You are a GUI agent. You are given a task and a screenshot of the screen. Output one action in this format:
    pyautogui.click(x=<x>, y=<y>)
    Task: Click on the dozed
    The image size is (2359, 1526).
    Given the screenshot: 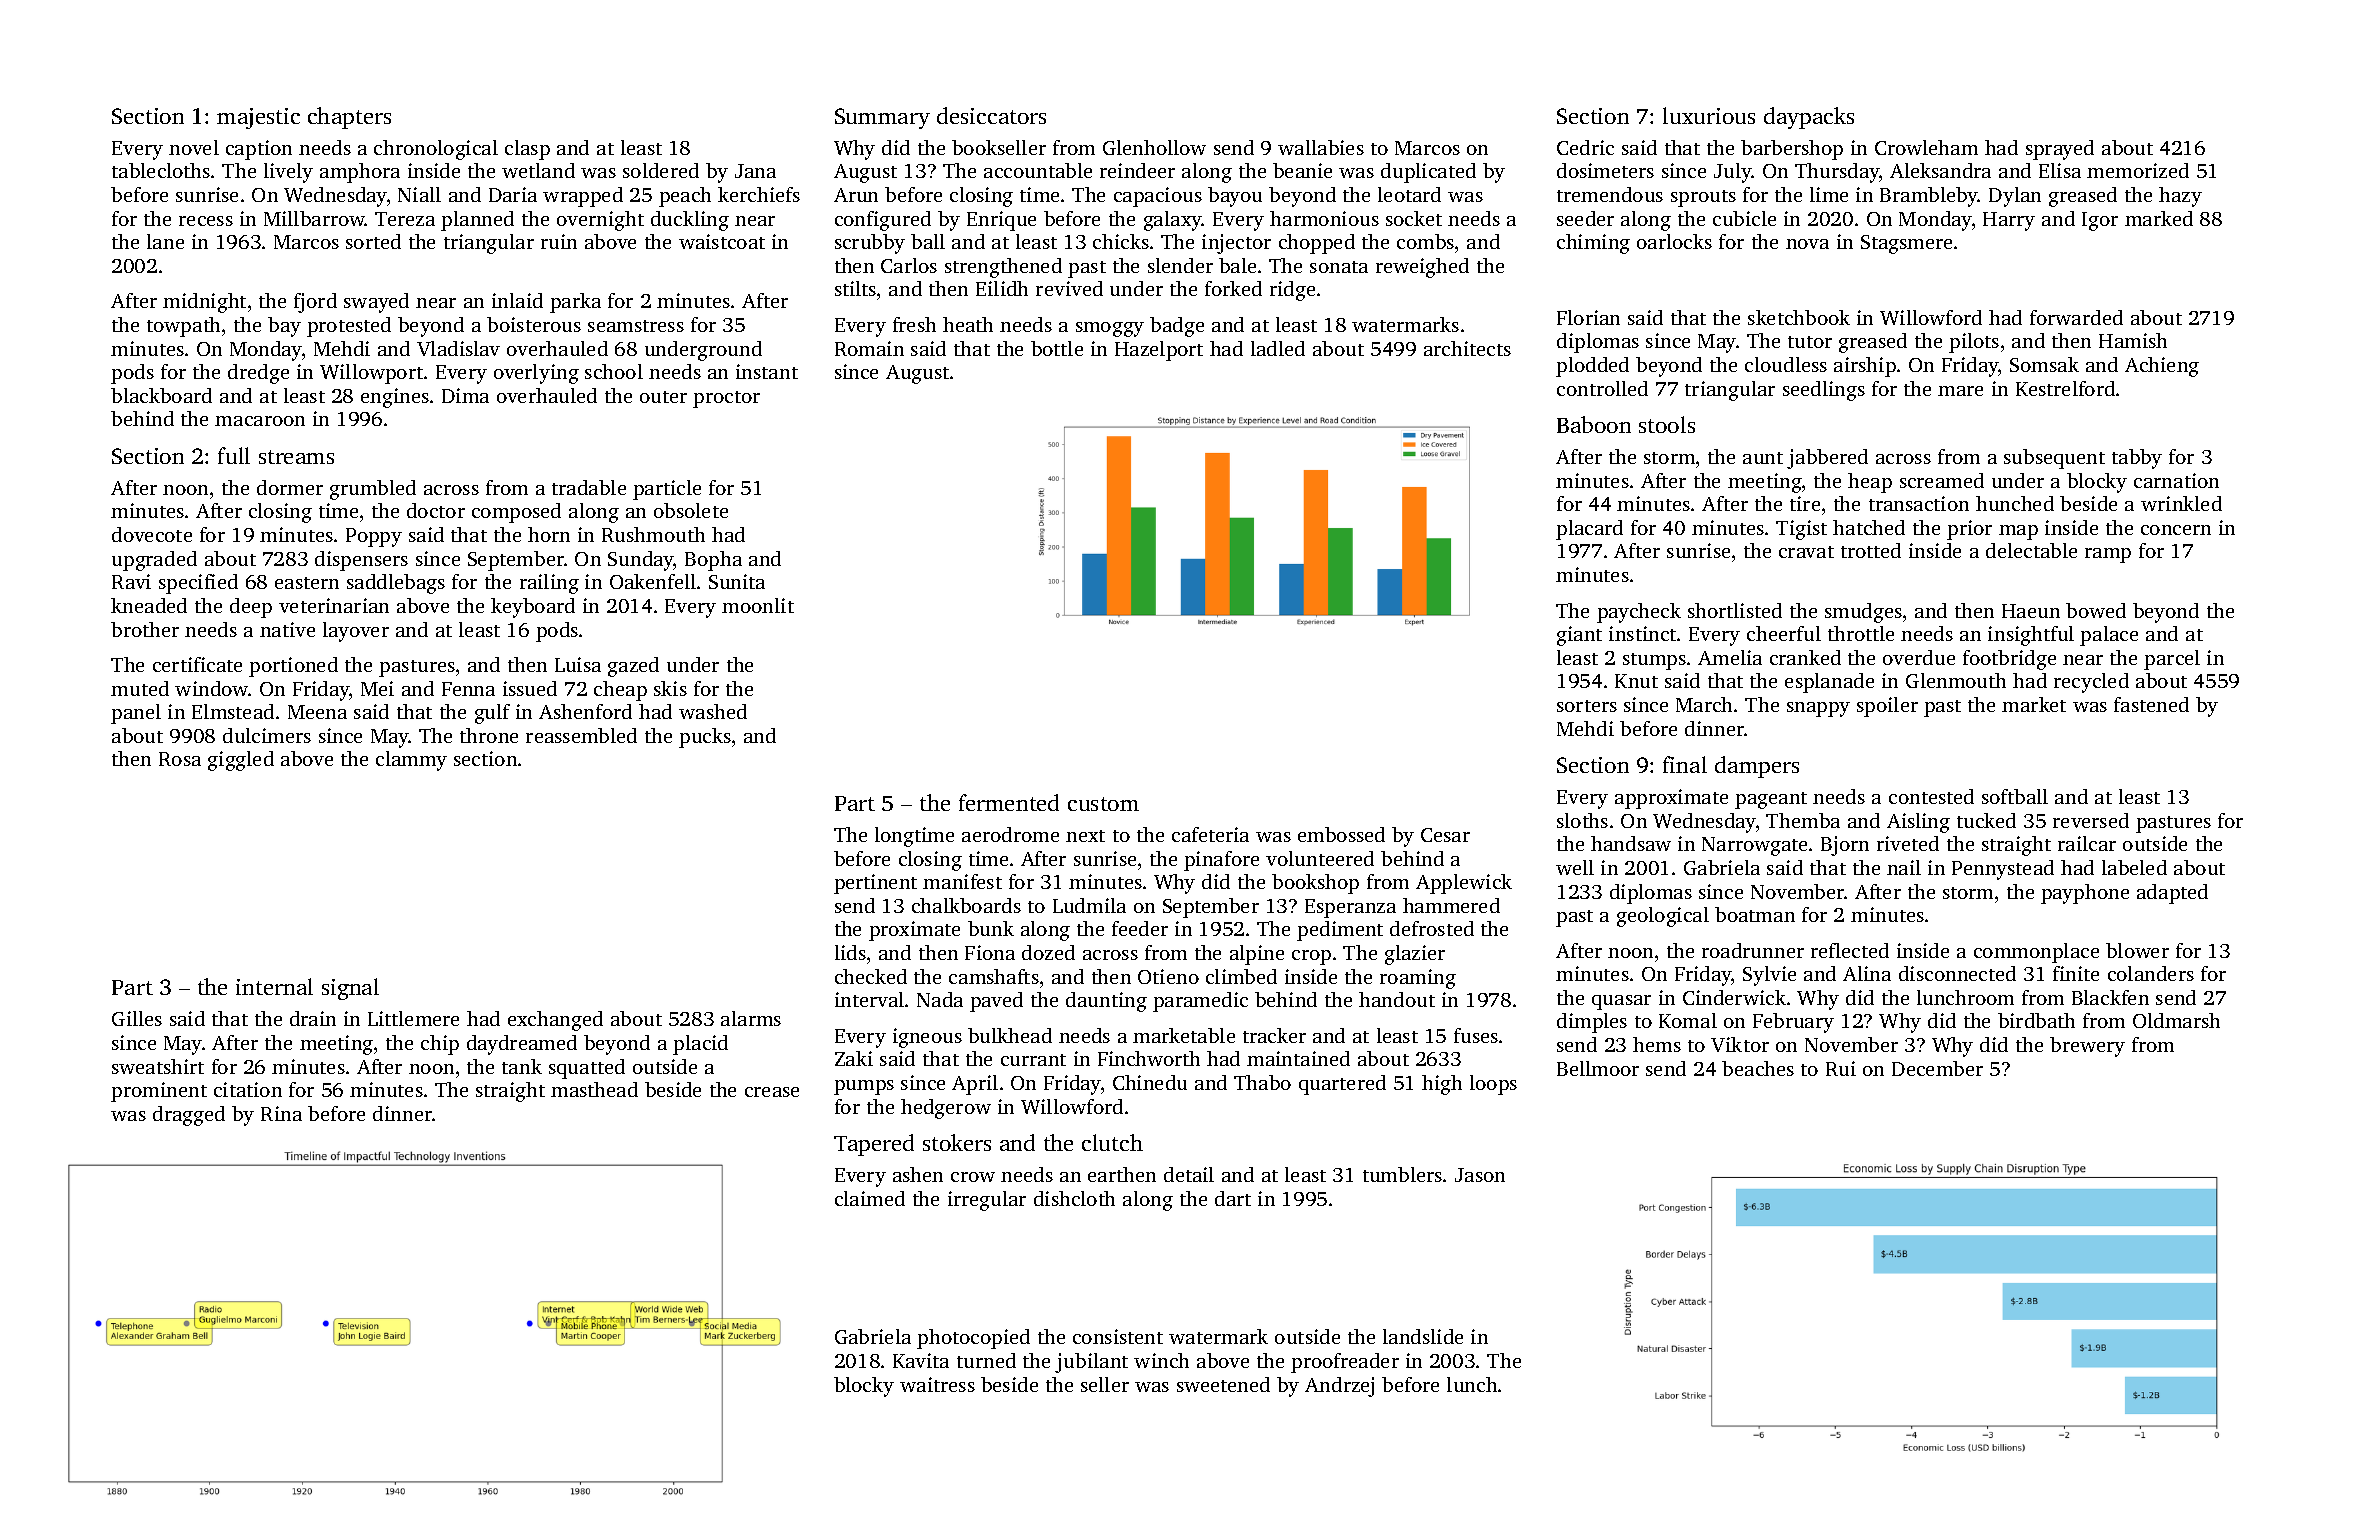 What is the action you would take?
    pyautogui.click(x=1048, y=952)
